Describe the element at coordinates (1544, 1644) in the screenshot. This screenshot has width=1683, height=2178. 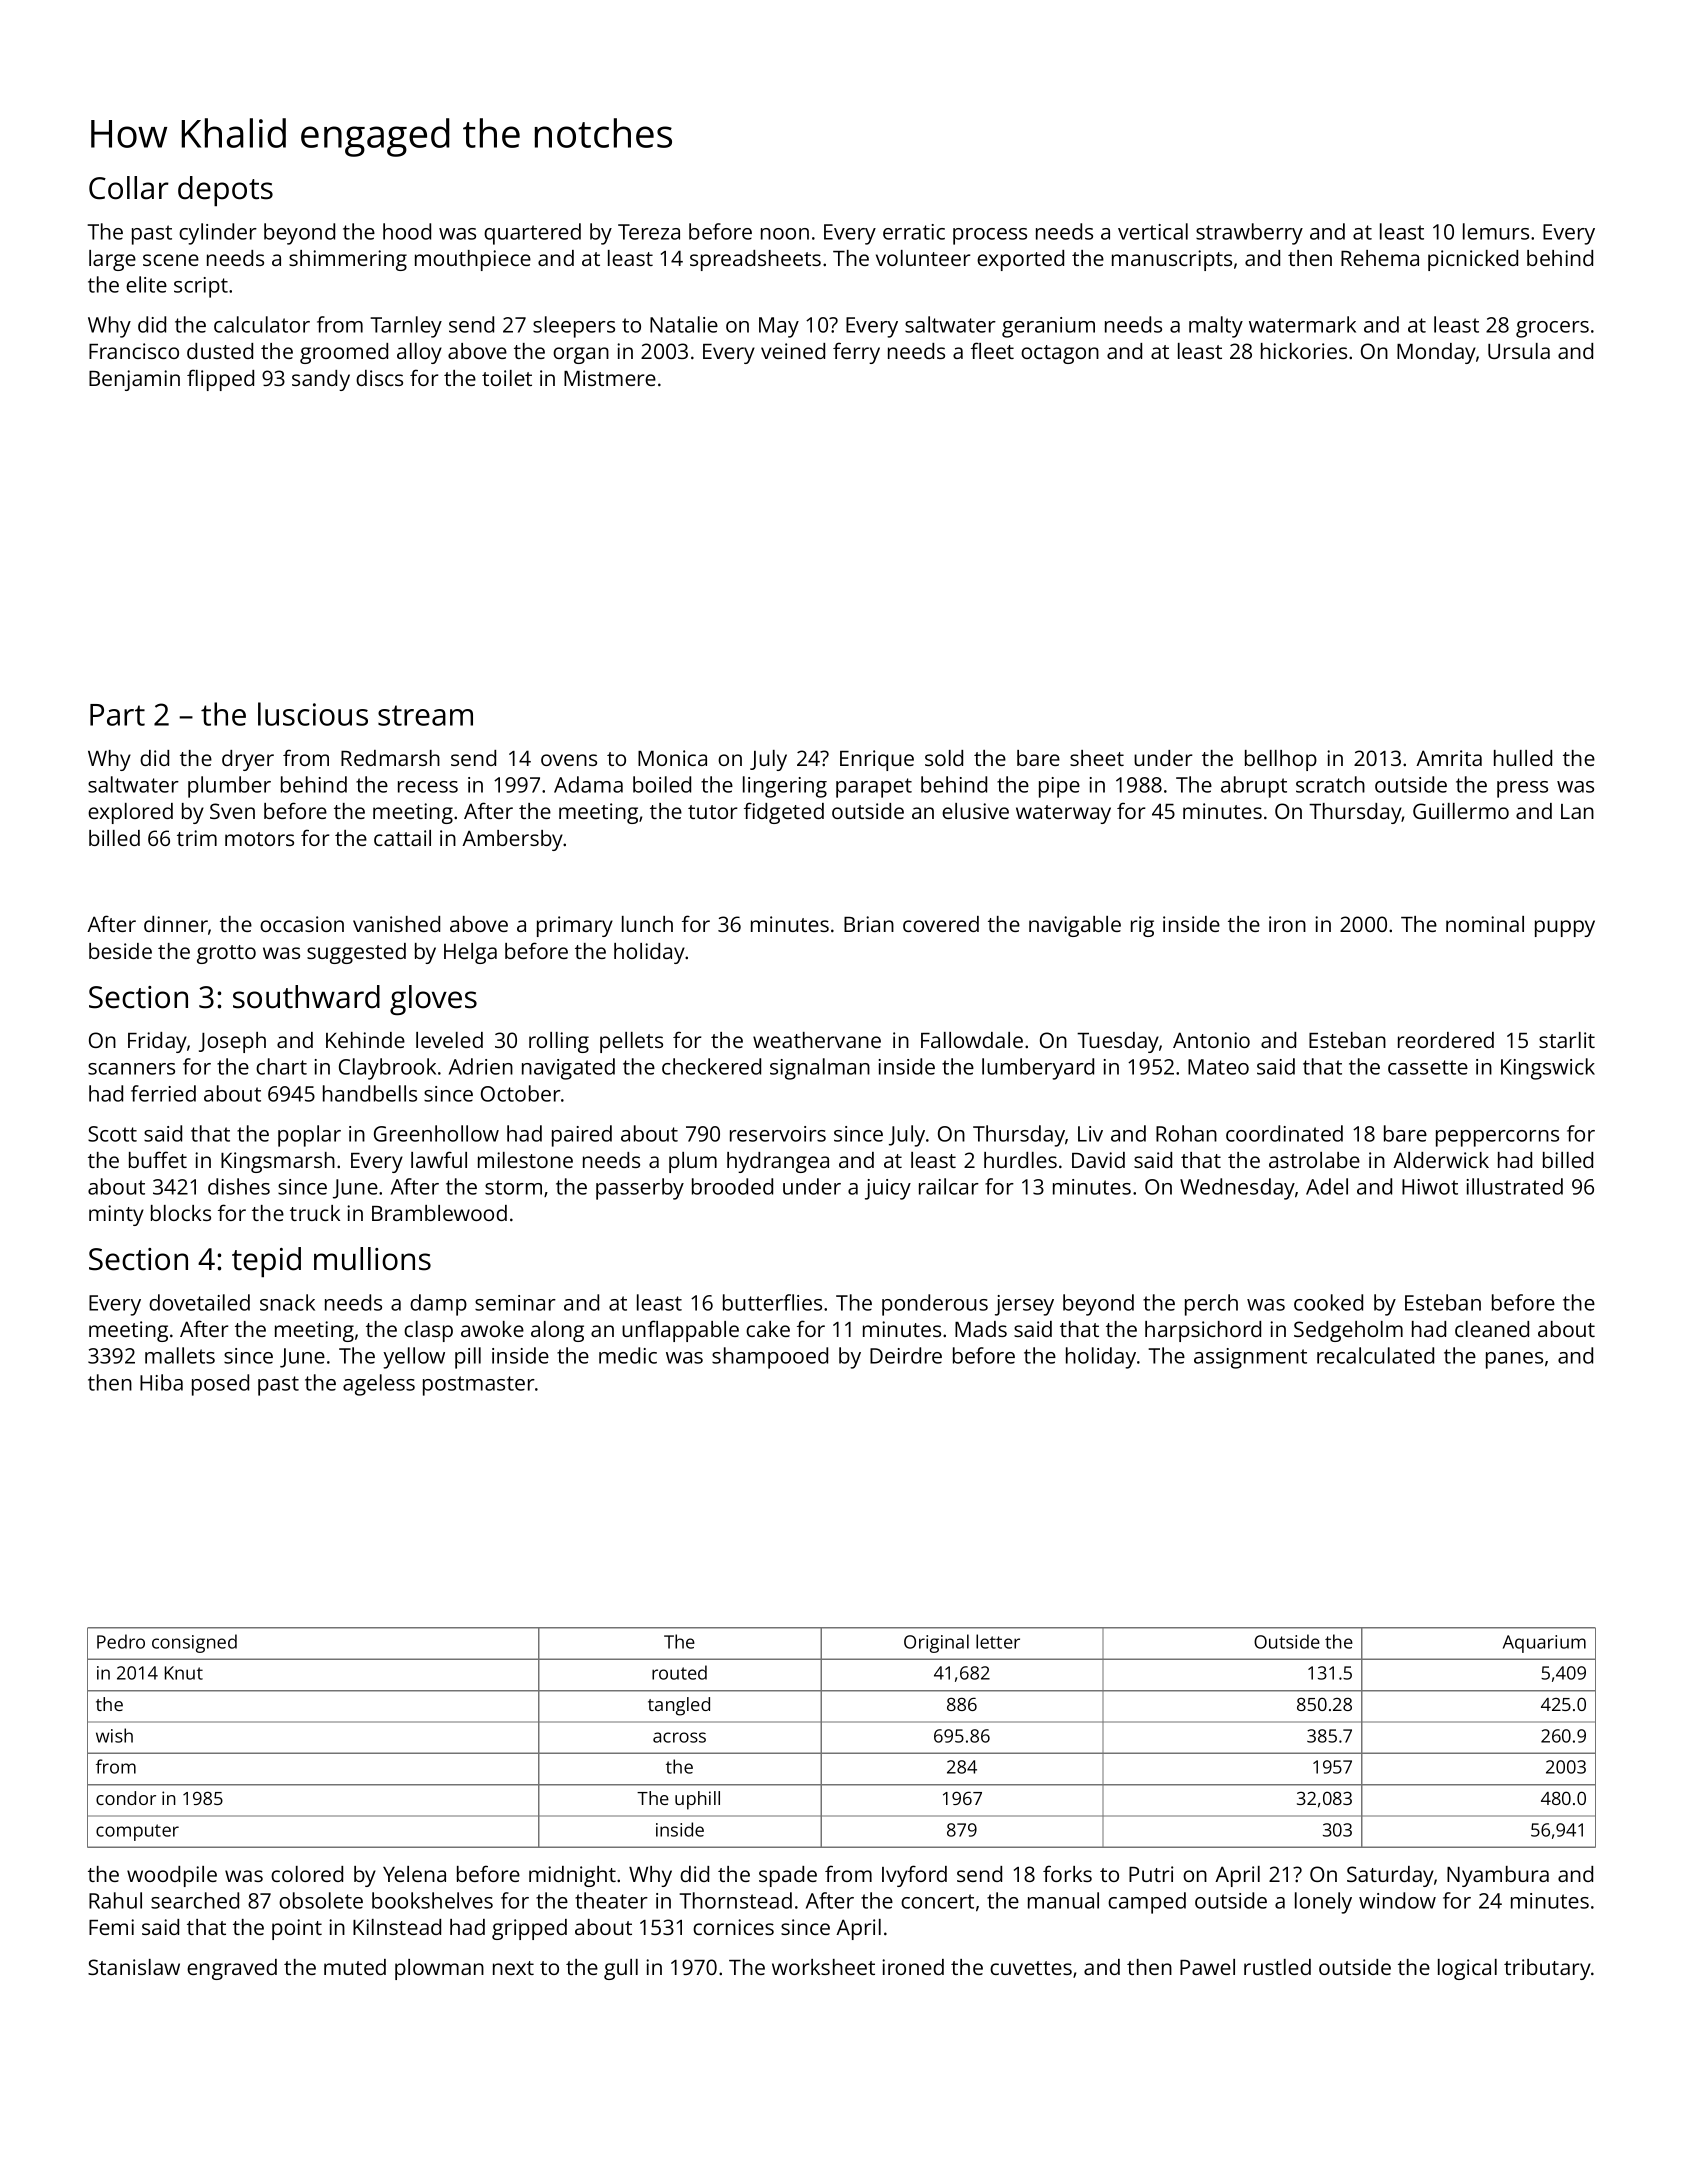
I see `Aquarium` at that location.
